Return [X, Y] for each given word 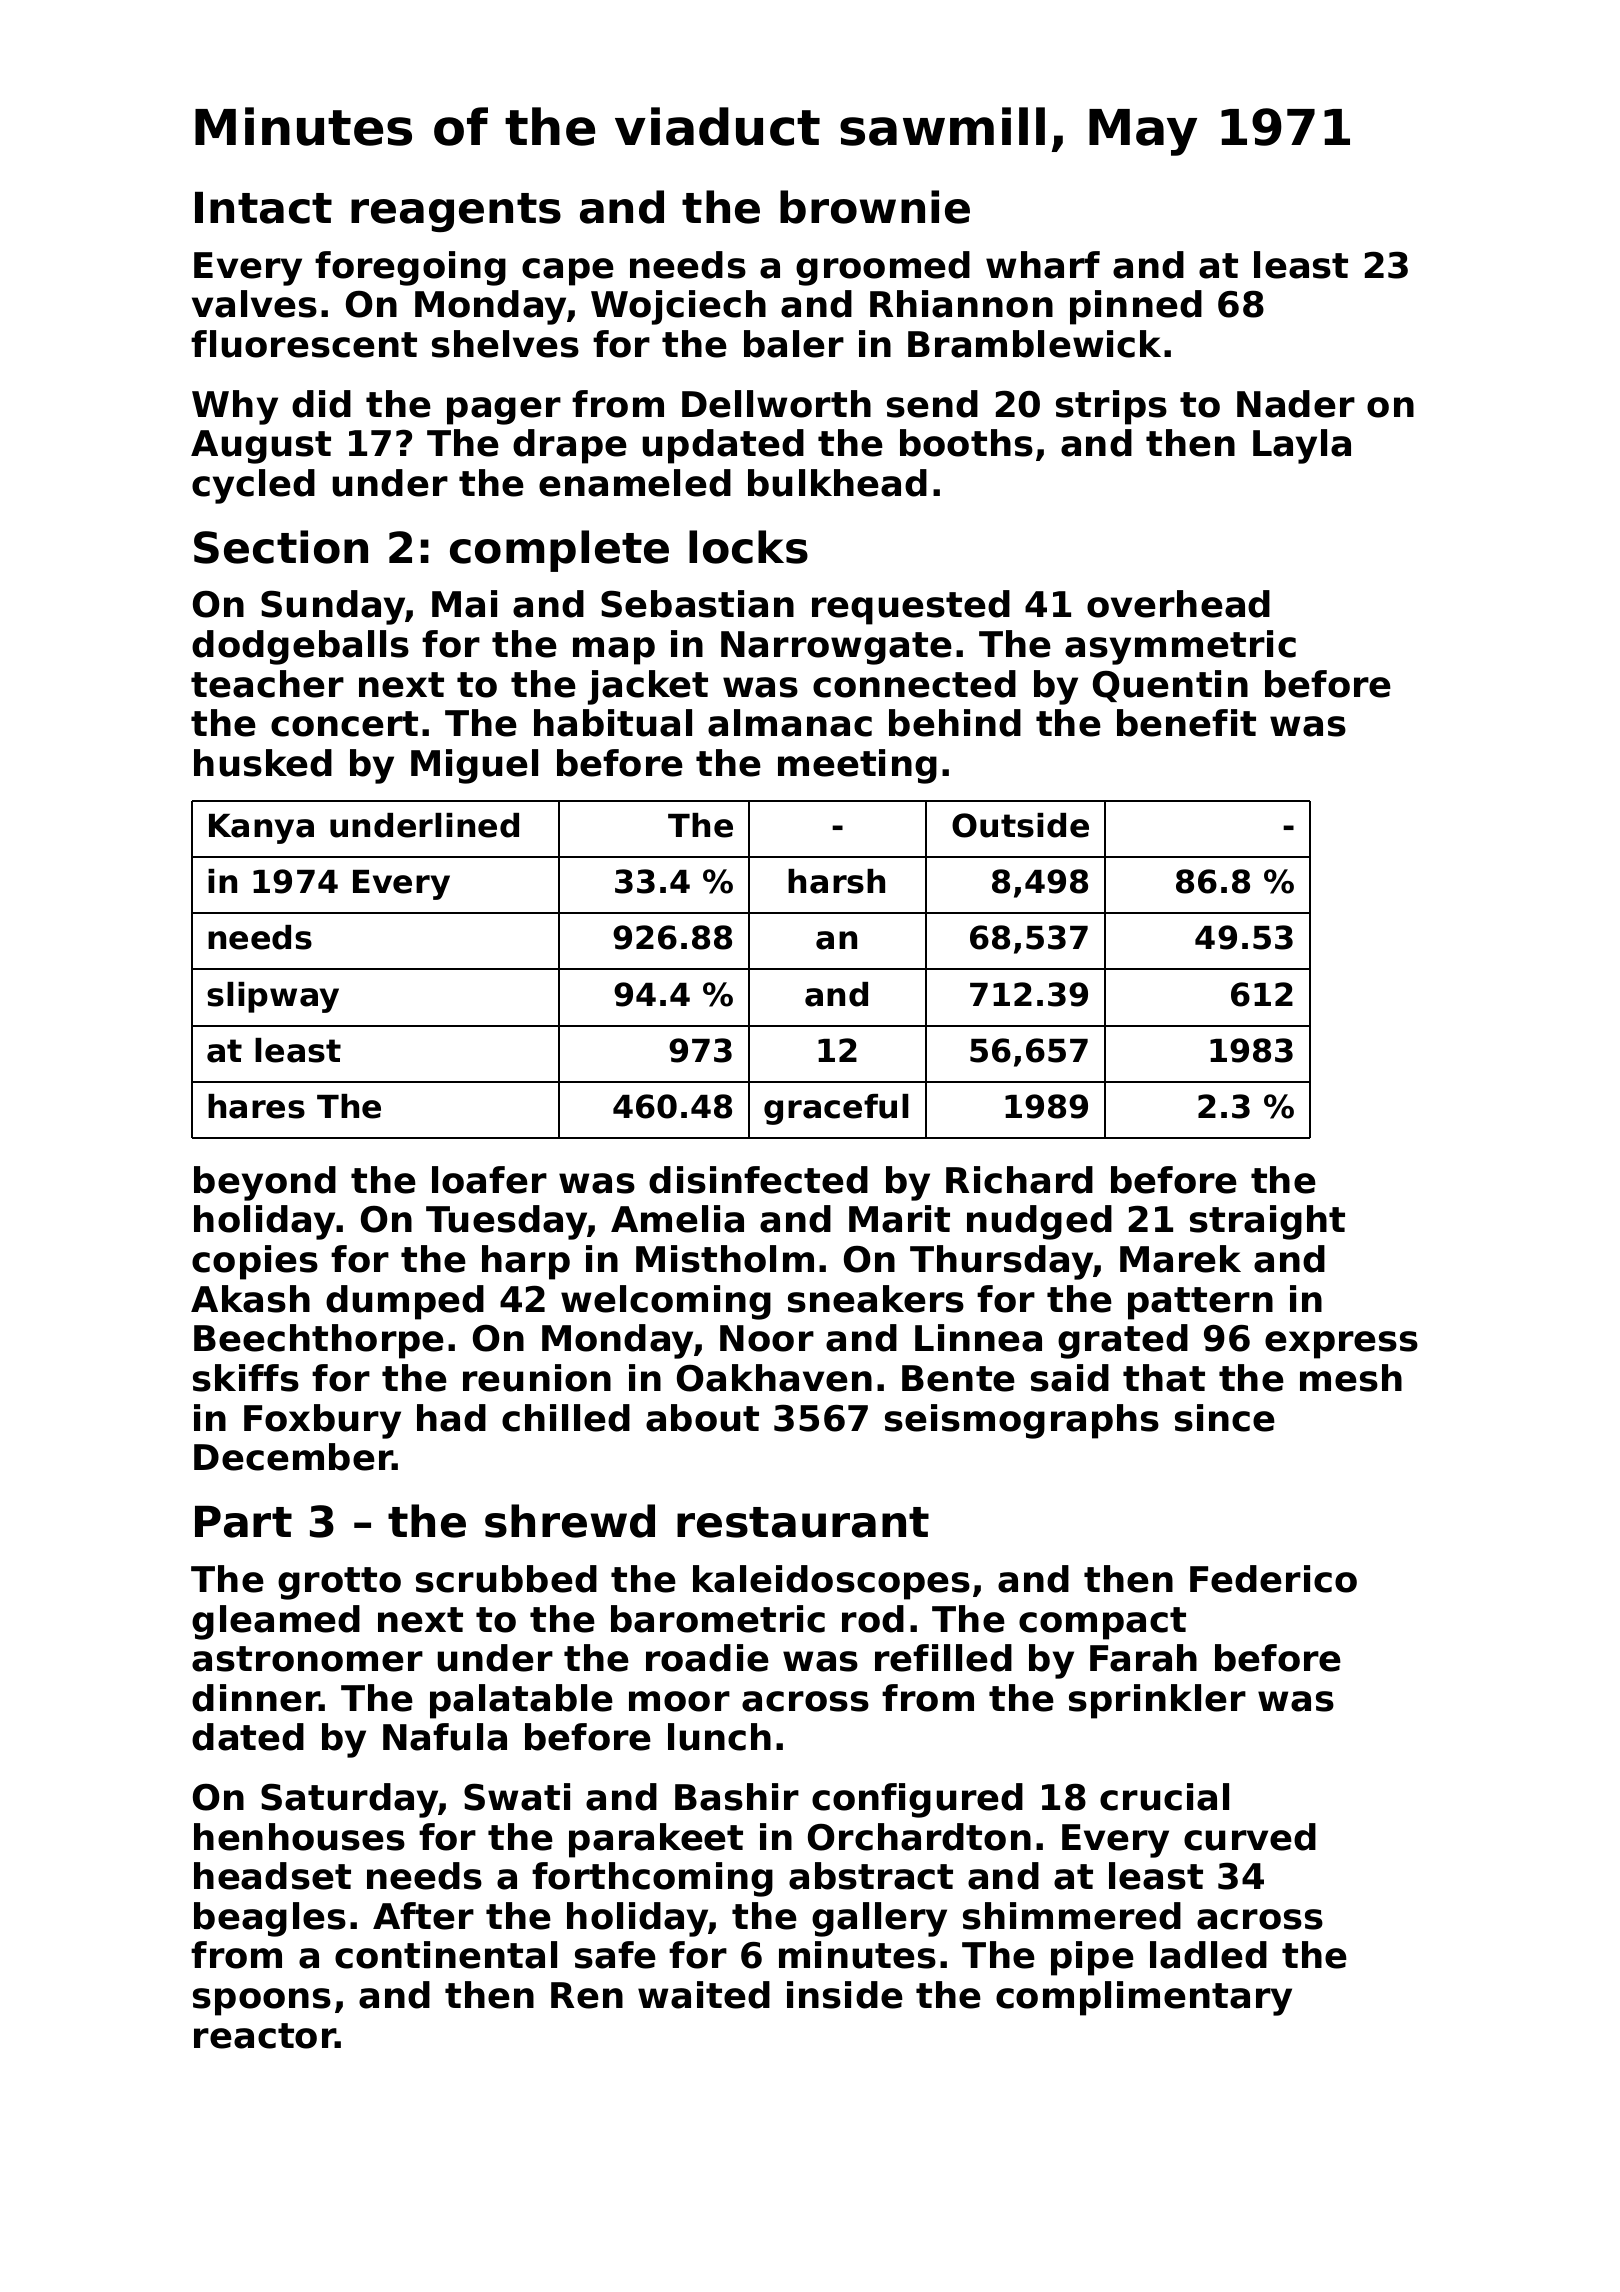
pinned [1136, 307]
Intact [263, 208]
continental [446, 1955]
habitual [613, 723]
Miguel [474, 766]
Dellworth [776, 404]
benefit [1186, 723]
